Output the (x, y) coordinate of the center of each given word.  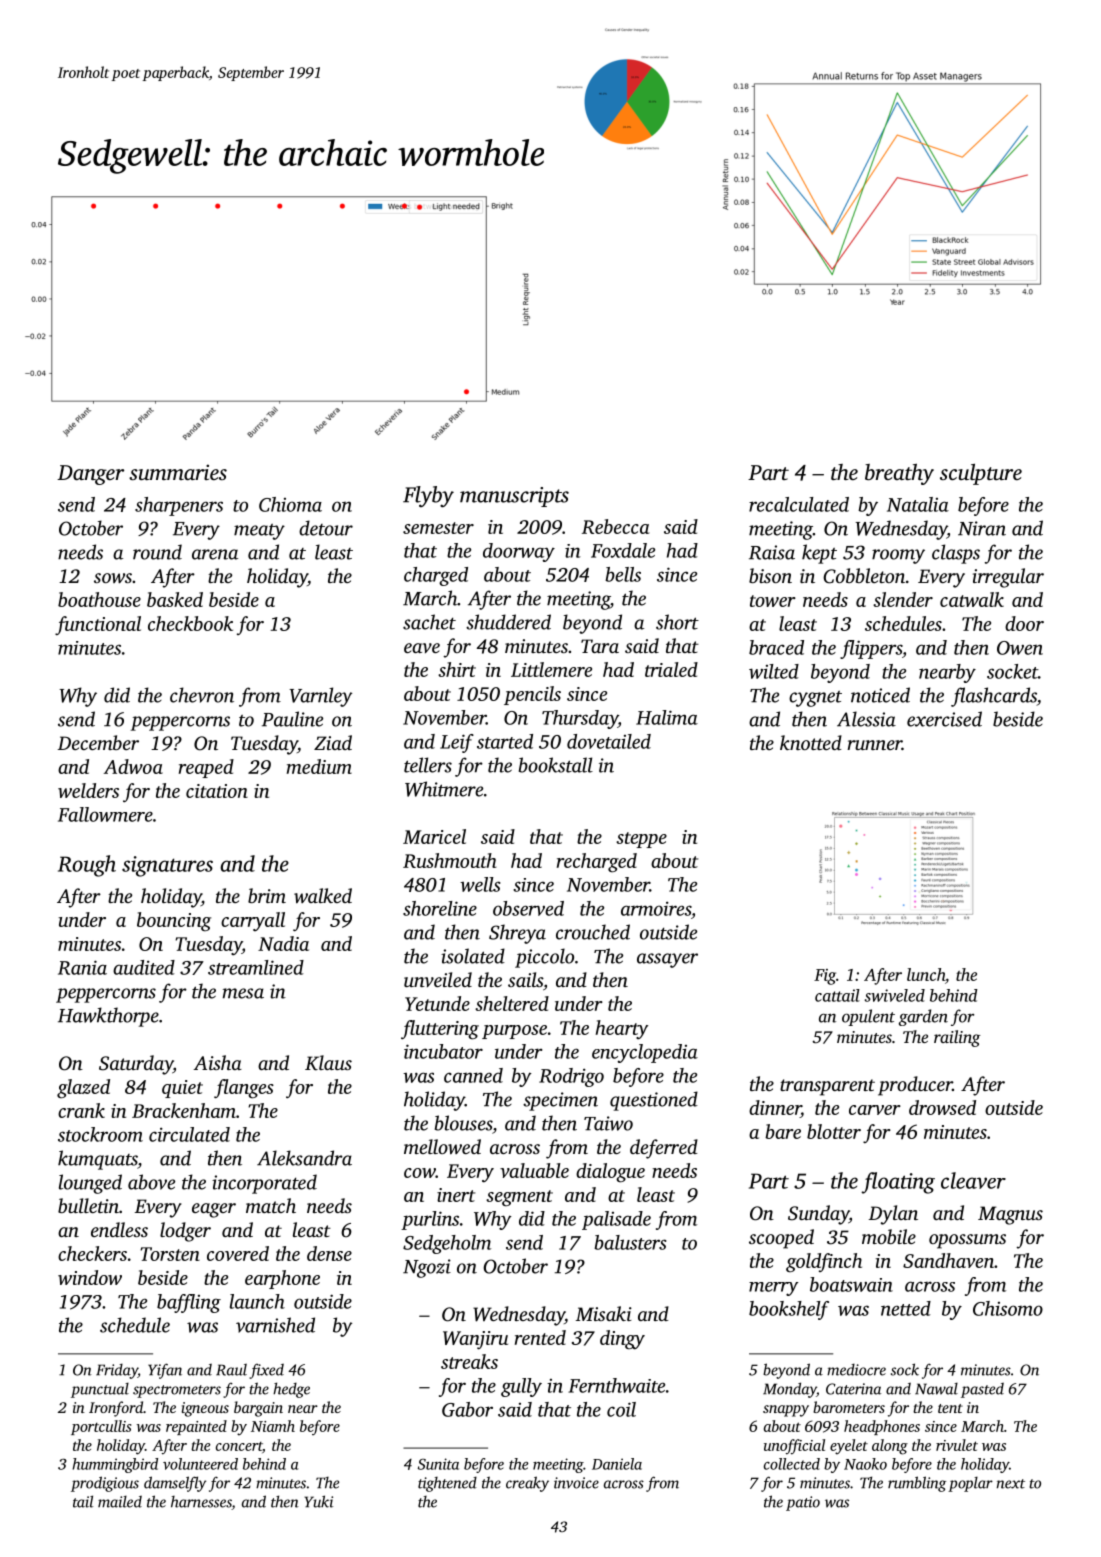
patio (803, 1503)
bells (623, 574)
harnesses (201, 1503)
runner (874, 745)
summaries (178, 472)
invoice (576, 1483)
